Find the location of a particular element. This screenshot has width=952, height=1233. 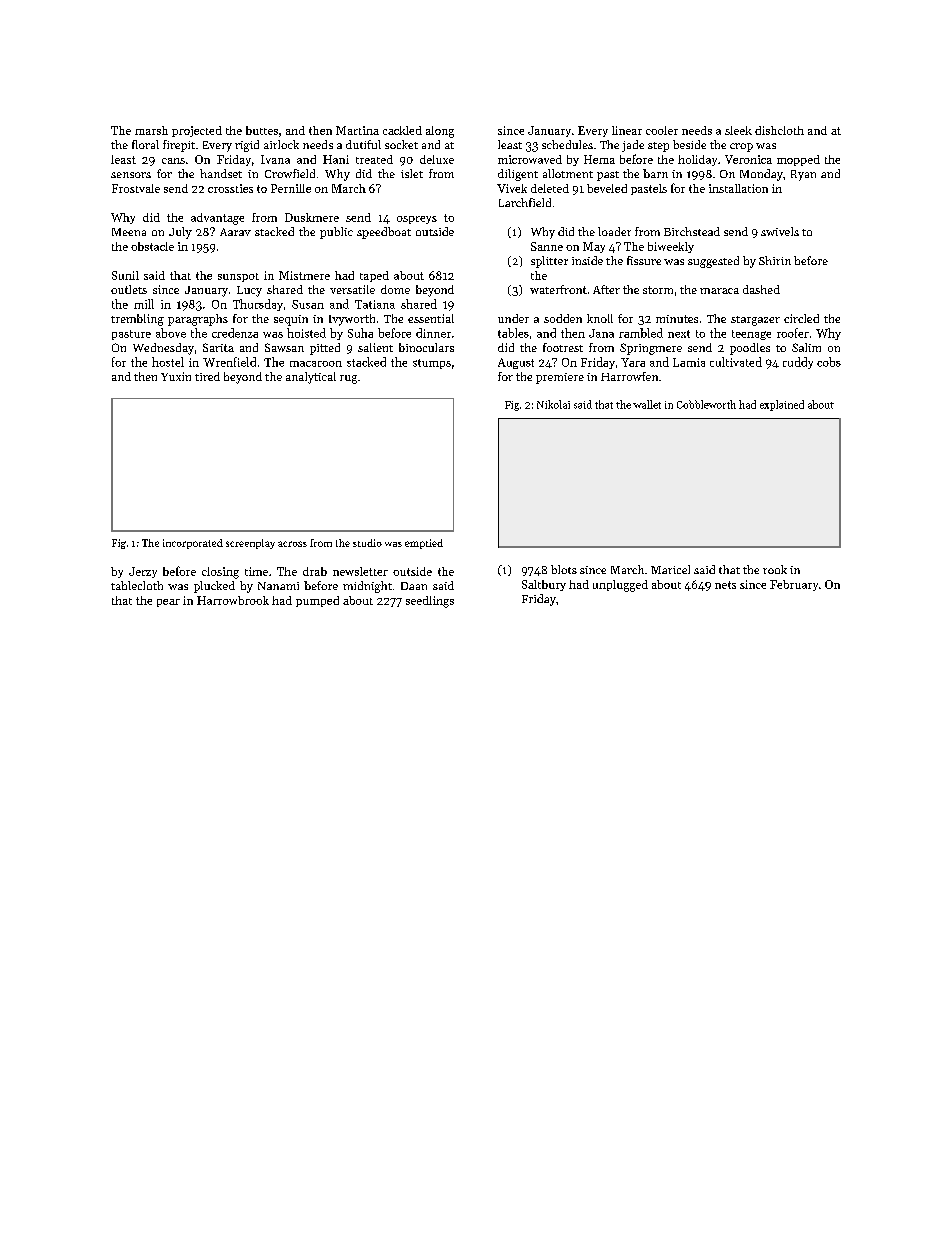

cackled is located at coordinates (402, 130).
